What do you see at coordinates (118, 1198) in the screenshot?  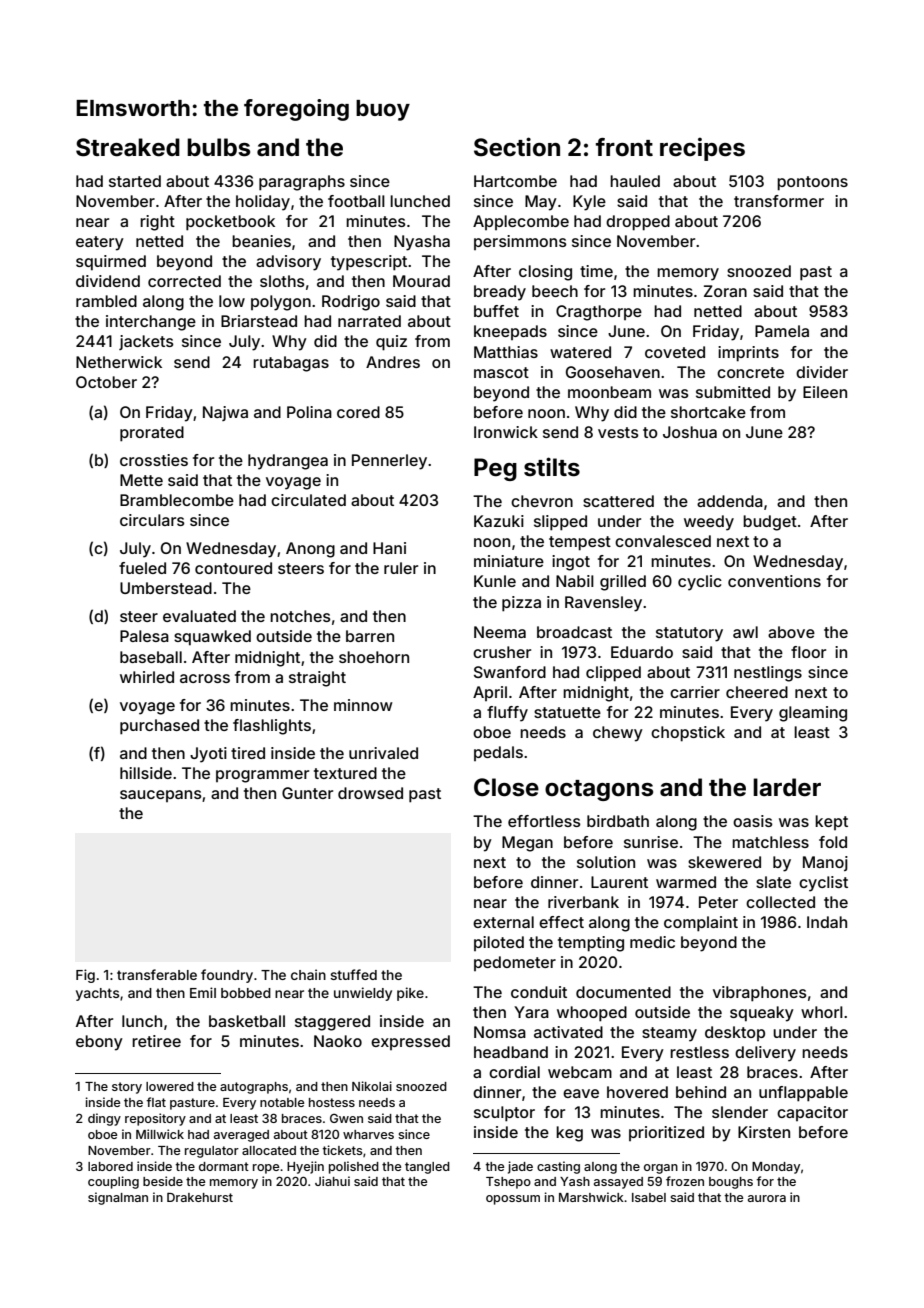 I see `signalman` at bounding box center [118, 1198].
